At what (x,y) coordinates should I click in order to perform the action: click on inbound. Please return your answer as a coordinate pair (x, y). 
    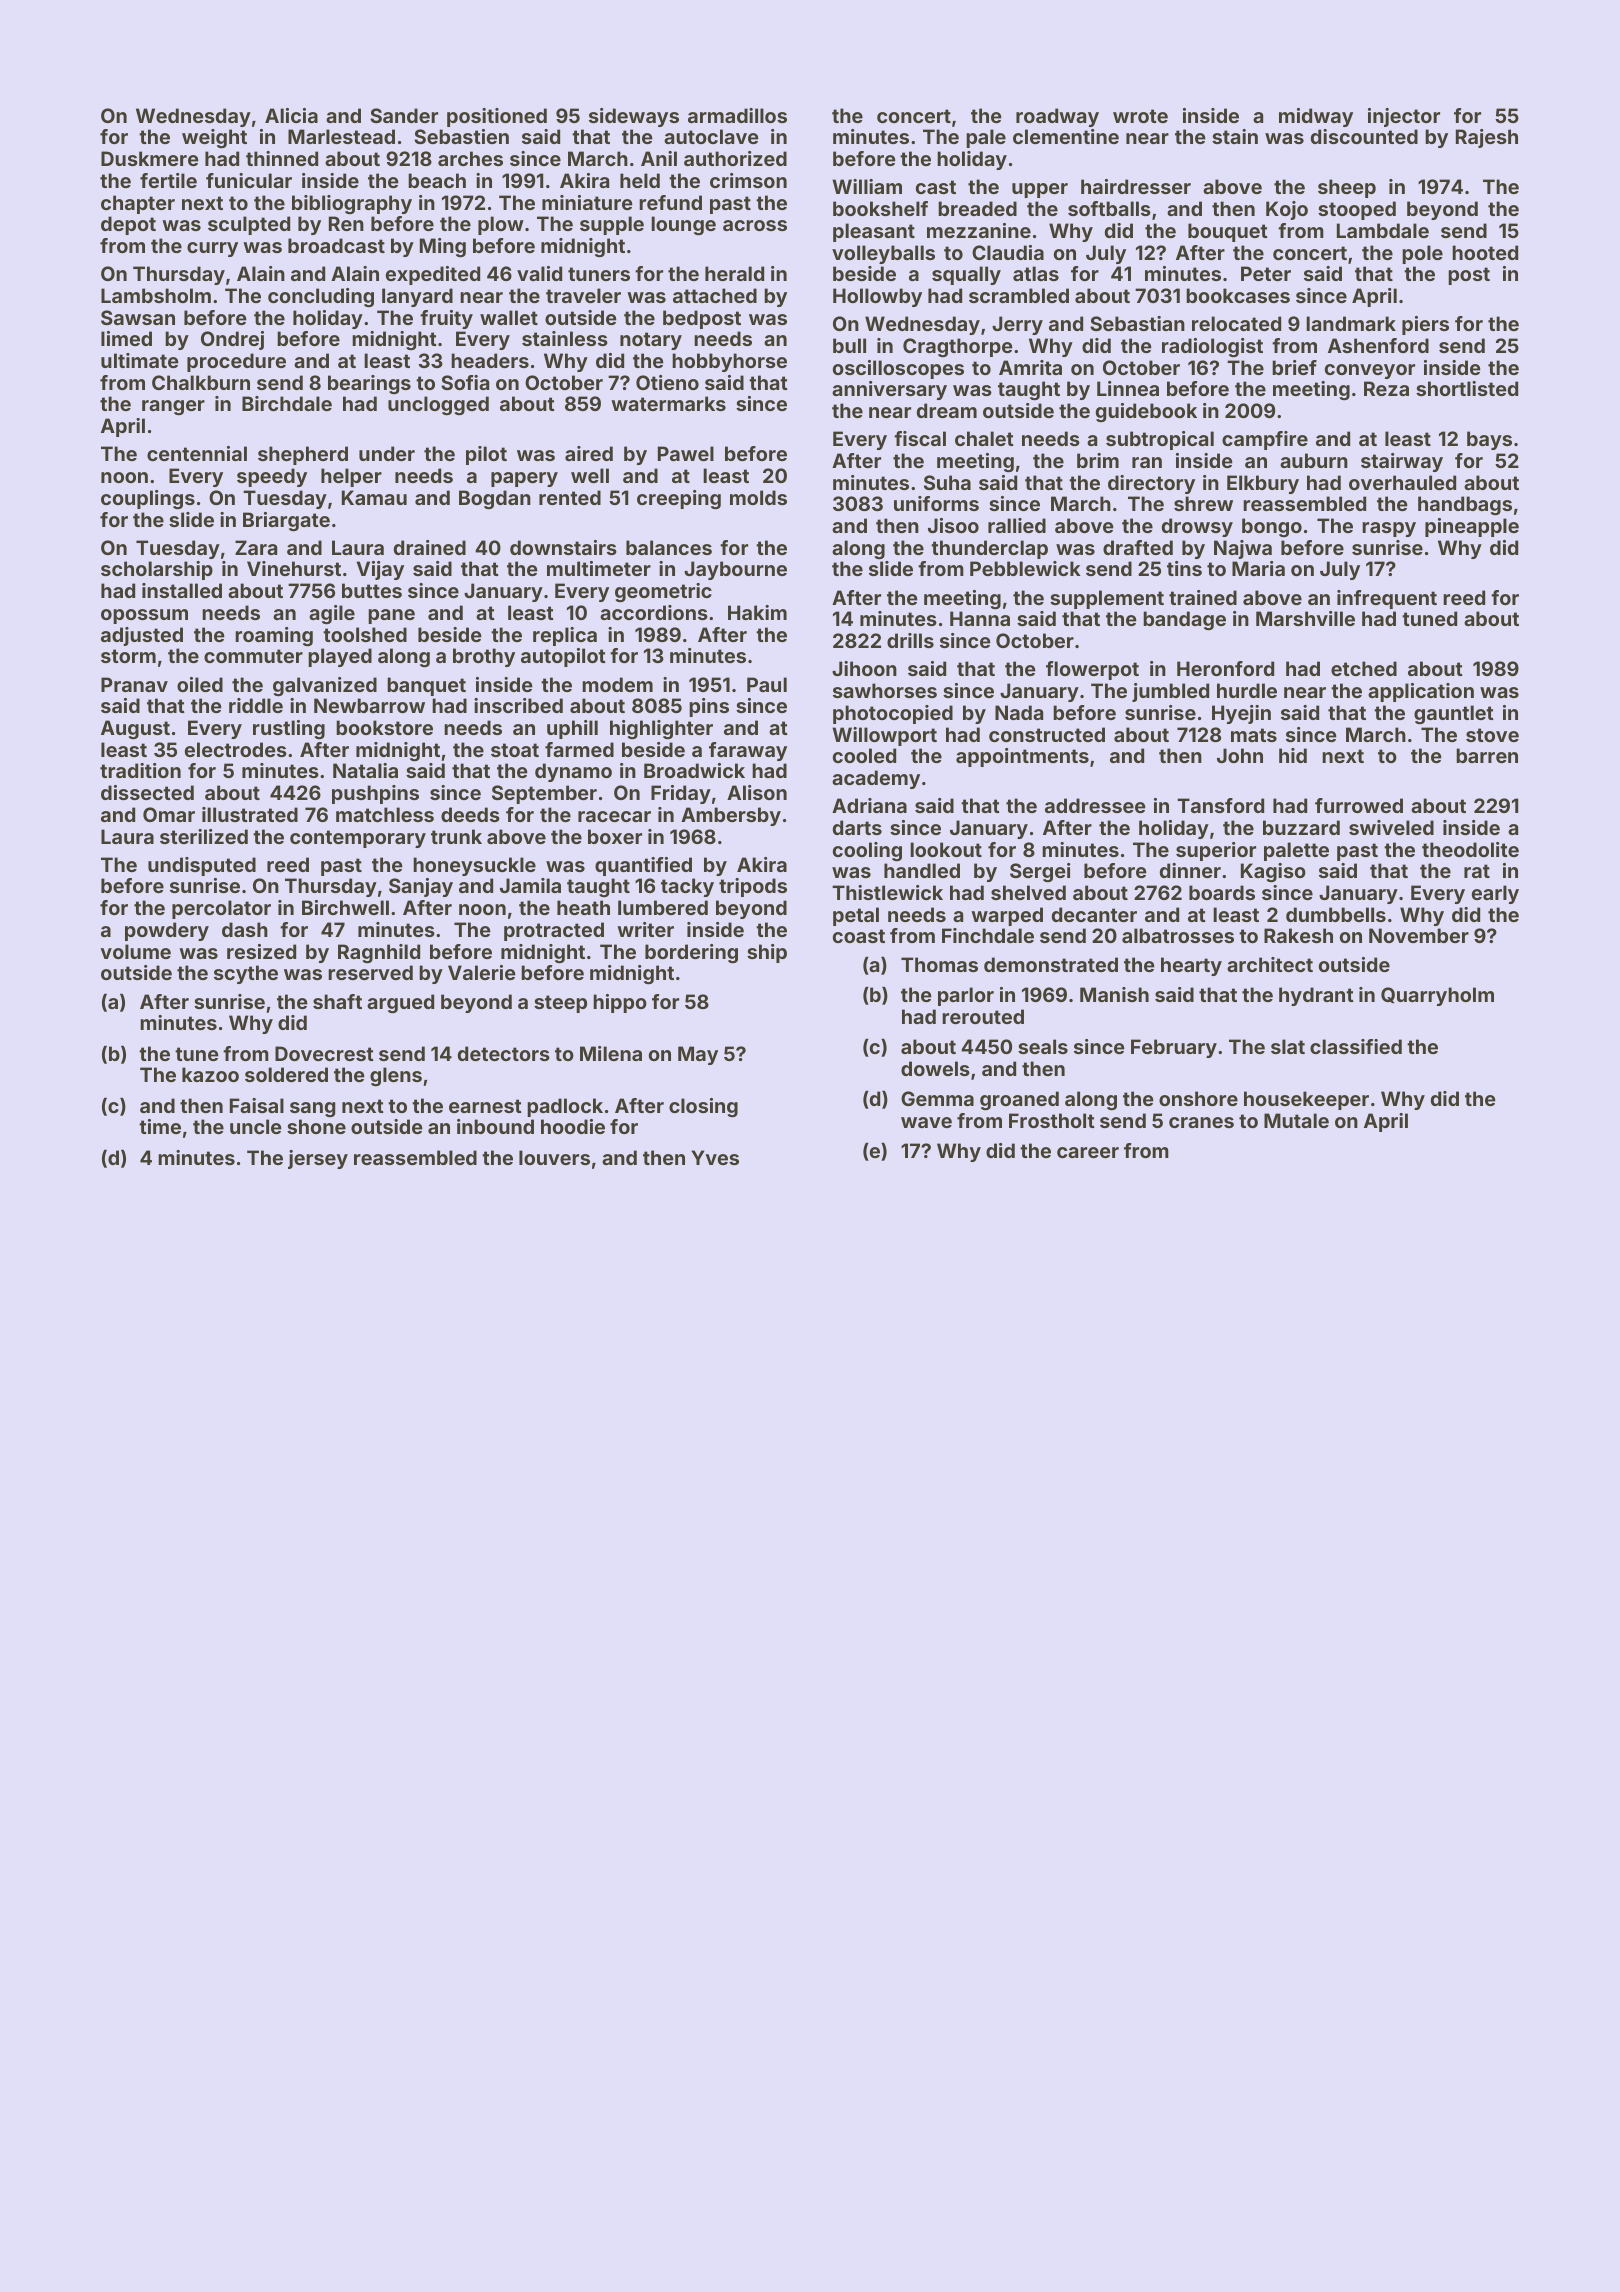
    Looking at the image, I should click on (495, 1126).
